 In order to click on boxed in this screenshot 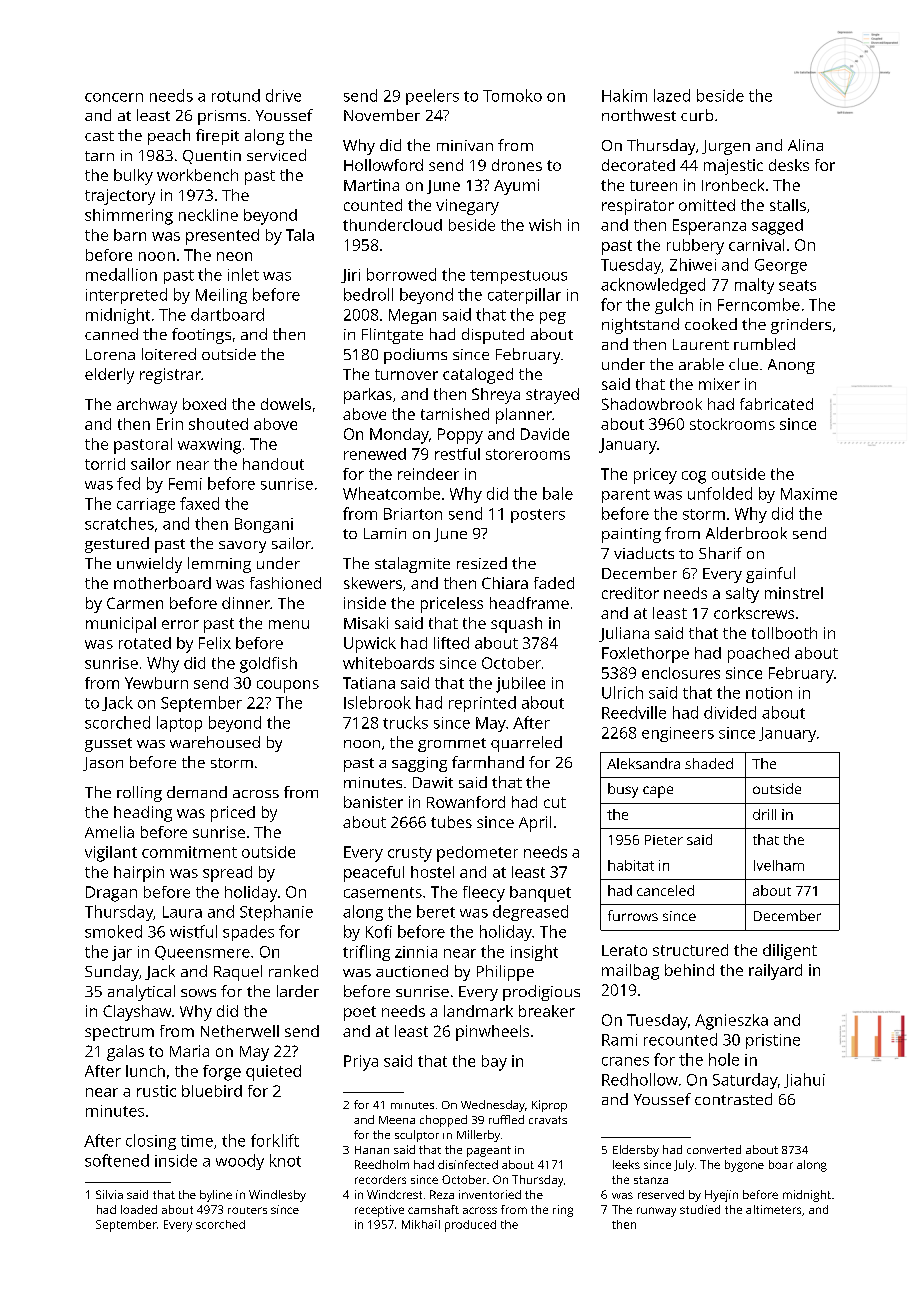, I will do `click(204, 404)`.
